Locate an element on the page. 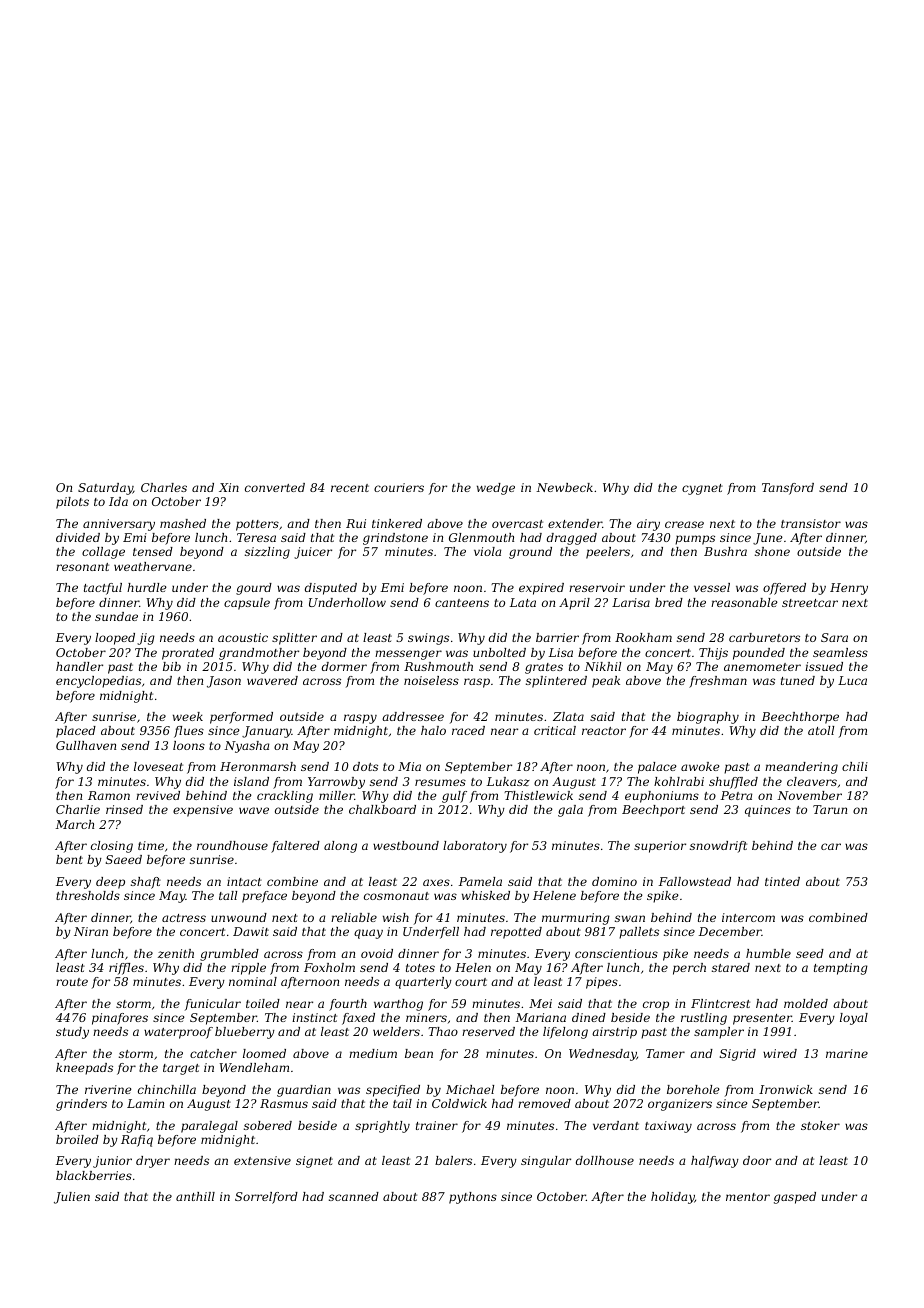 The height and width of the document is (1308, 924). dryer is located at coordinates (153, 1162).
